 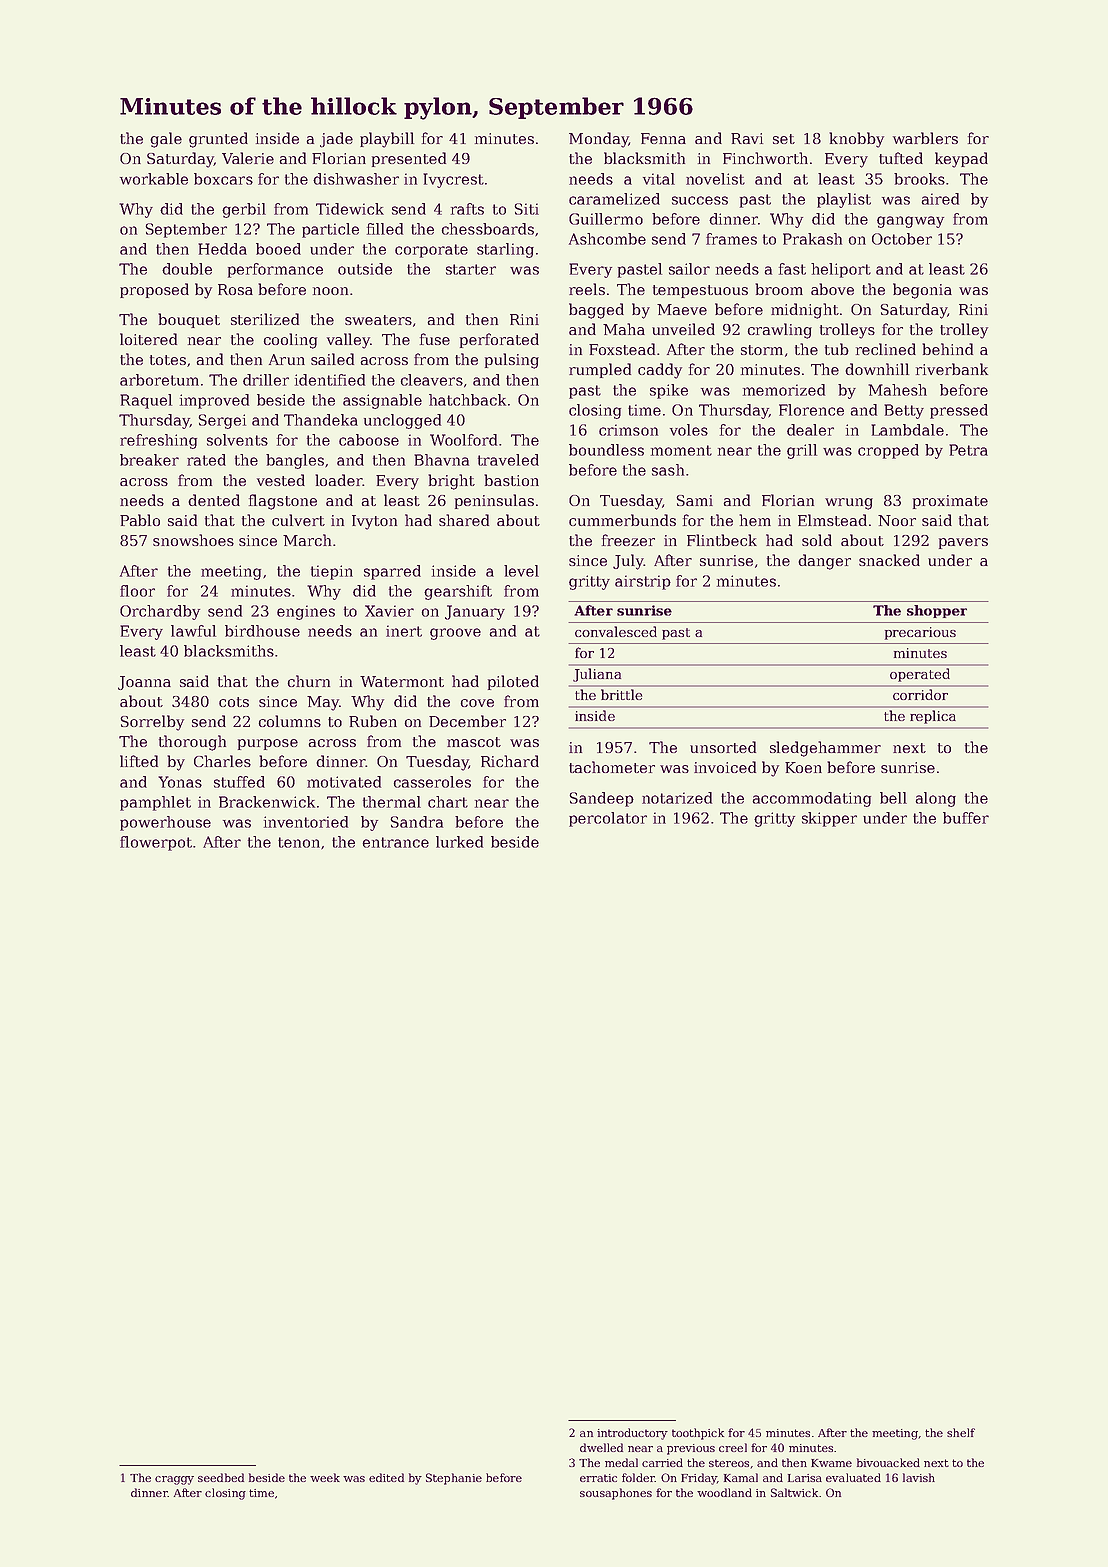 What do you see at coordinates (459, 842) in the image?
I see `lurked` at bounding box center [459, 842].
